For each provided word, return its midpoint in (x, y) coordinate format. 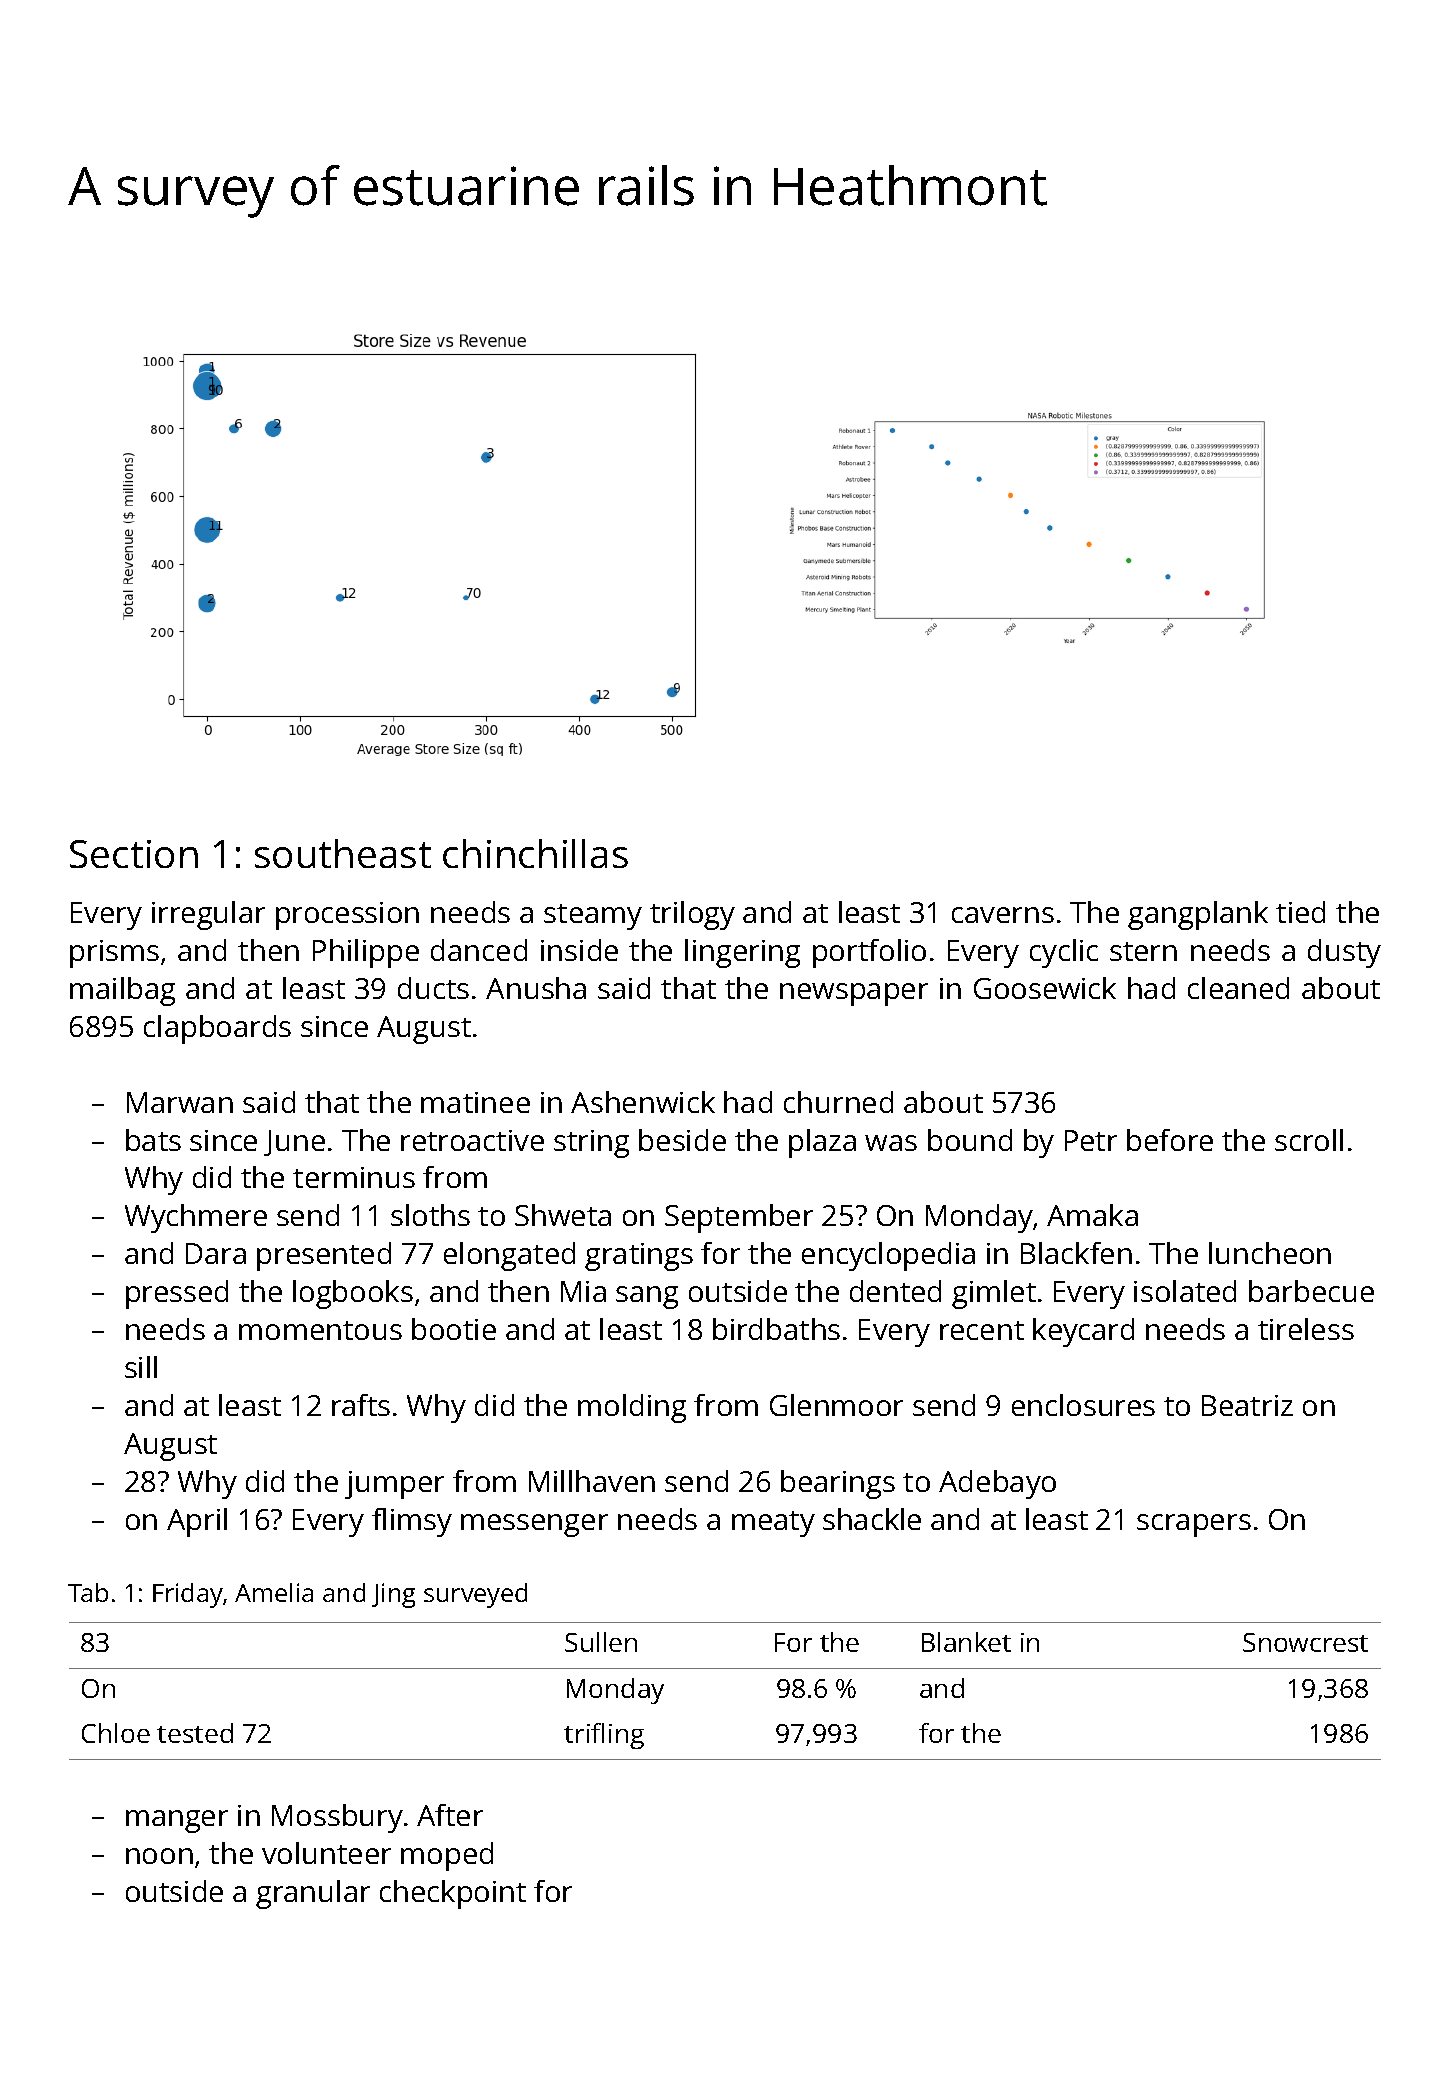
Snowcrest (1305, 1642)
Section (134, 854)
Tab (88, 1592)
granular (313, 1894)
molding (632, 1408)
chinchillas (535, 853)
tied (1300, 912)
